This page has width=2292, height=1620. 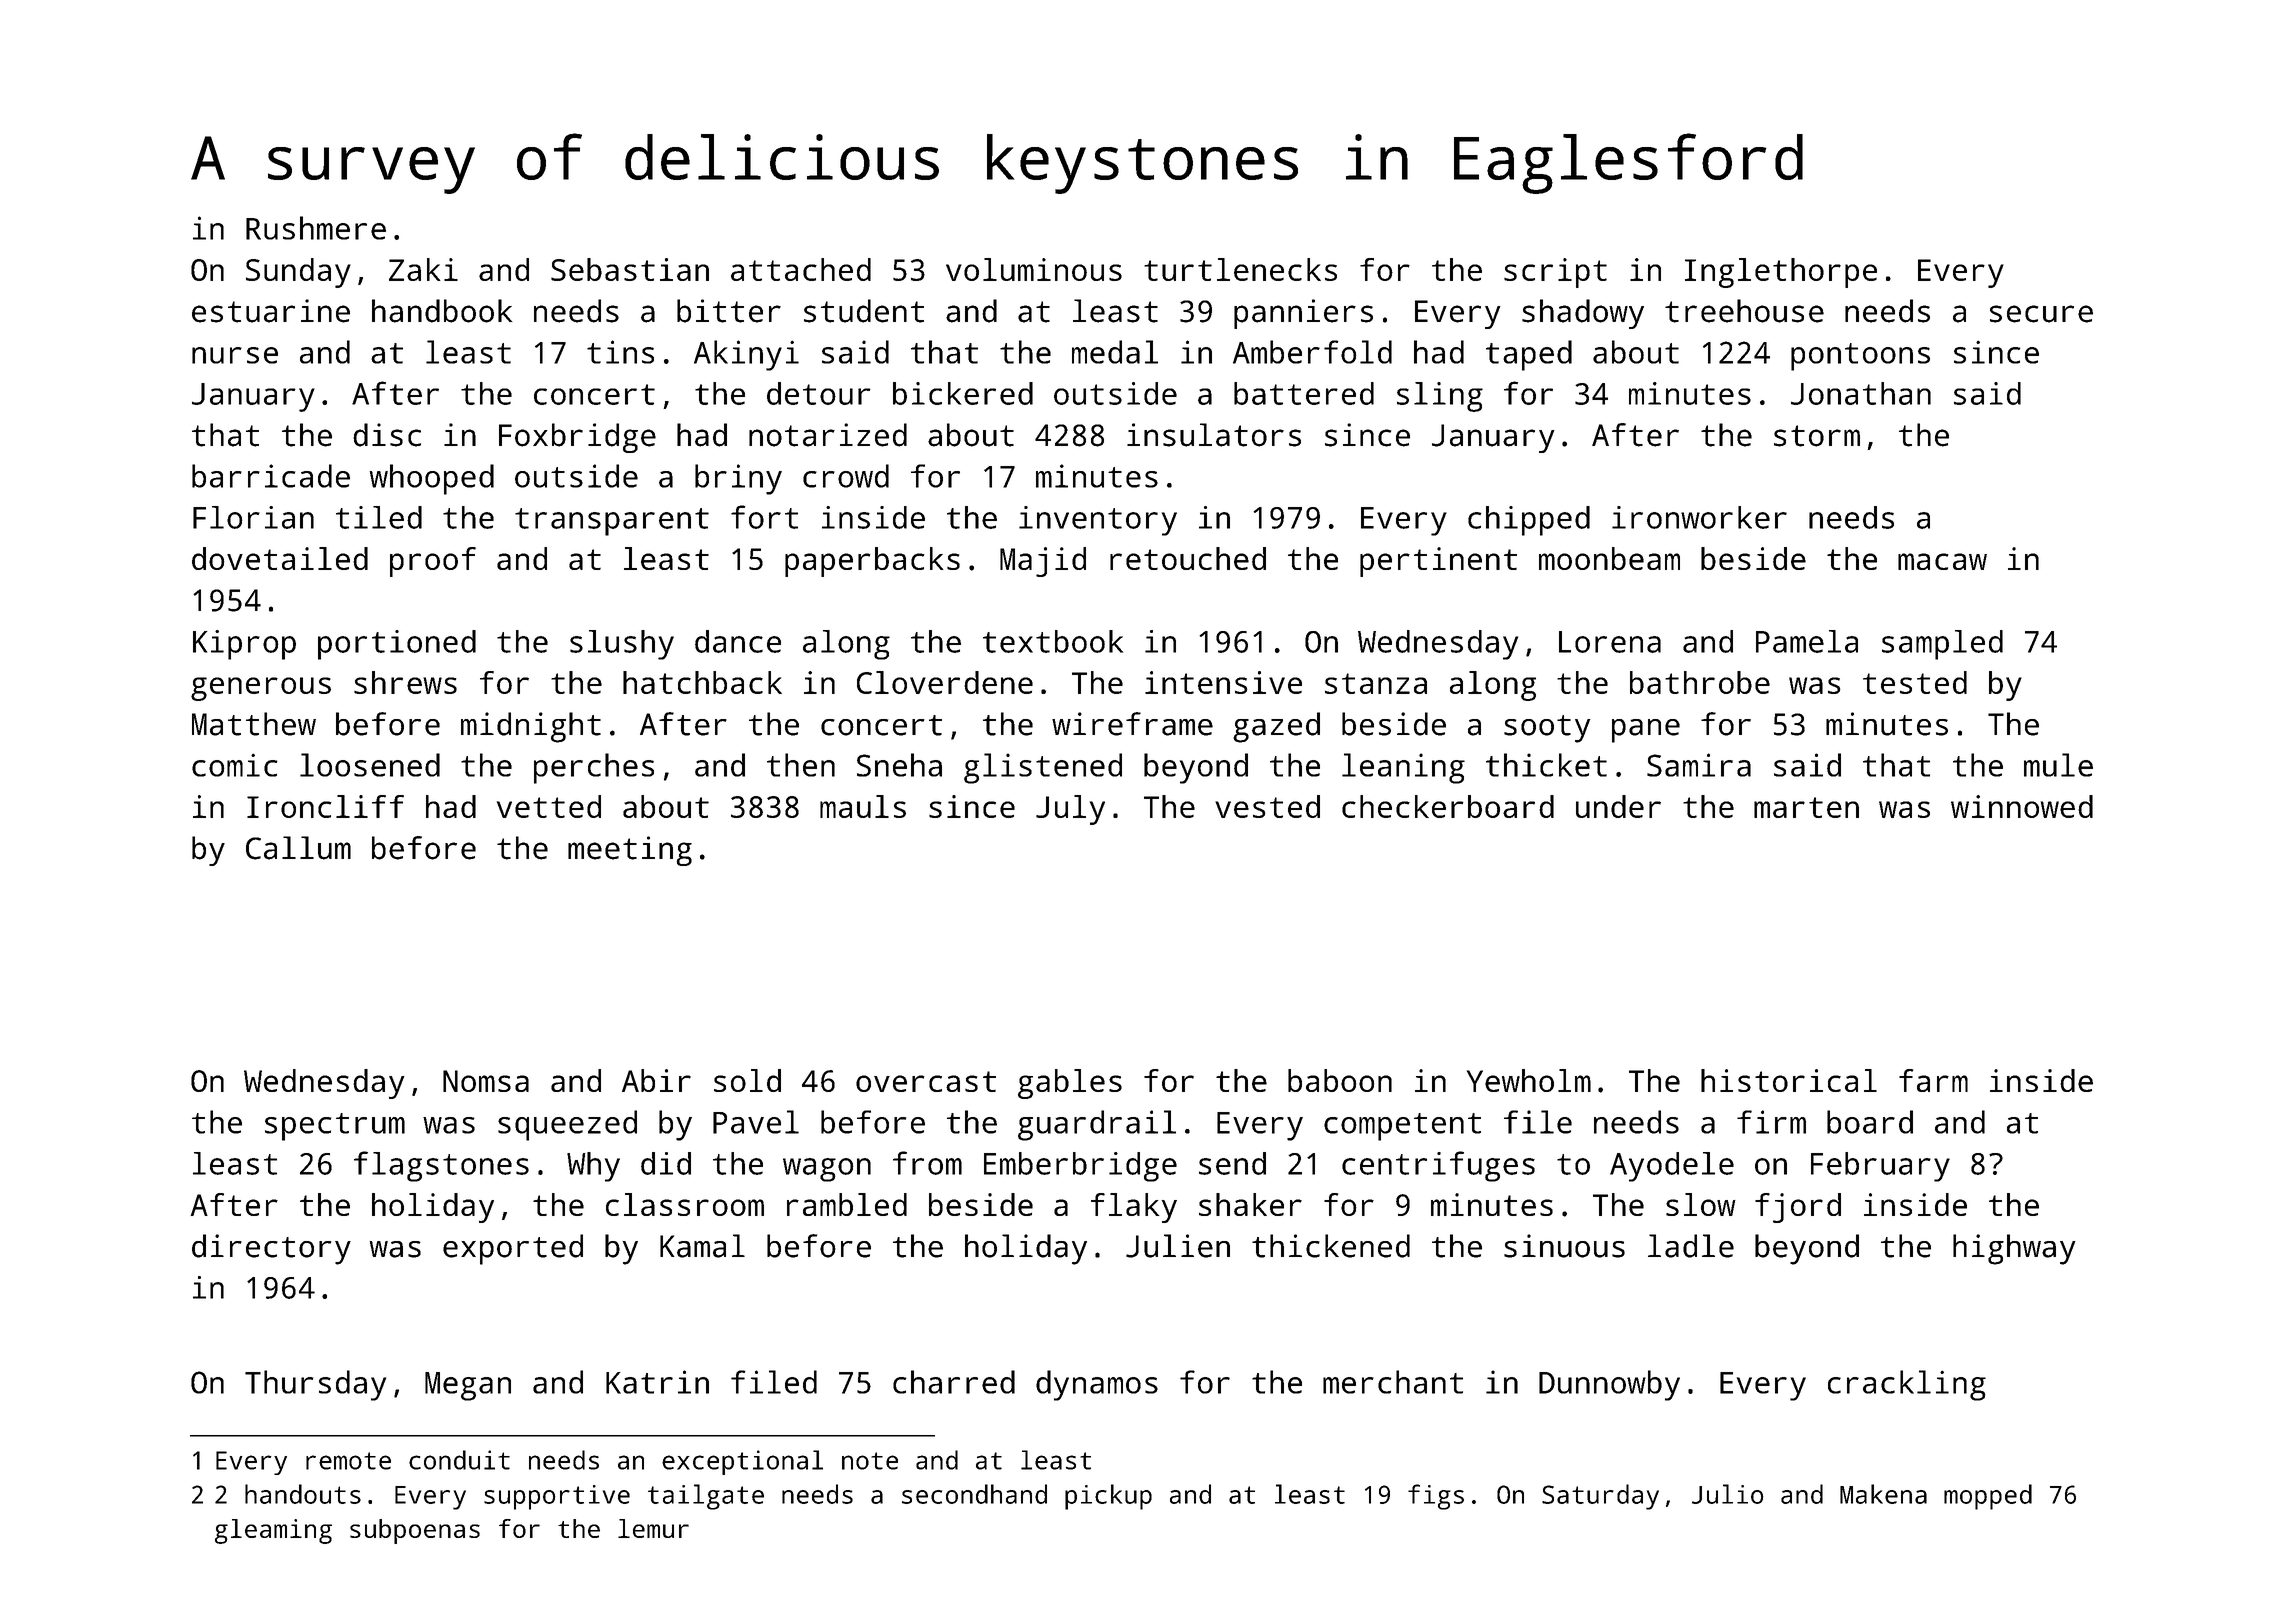 What do you see at coordinates (1789, 1080) in the page?
I see `historical` at bounding box center [1789, 1080].
